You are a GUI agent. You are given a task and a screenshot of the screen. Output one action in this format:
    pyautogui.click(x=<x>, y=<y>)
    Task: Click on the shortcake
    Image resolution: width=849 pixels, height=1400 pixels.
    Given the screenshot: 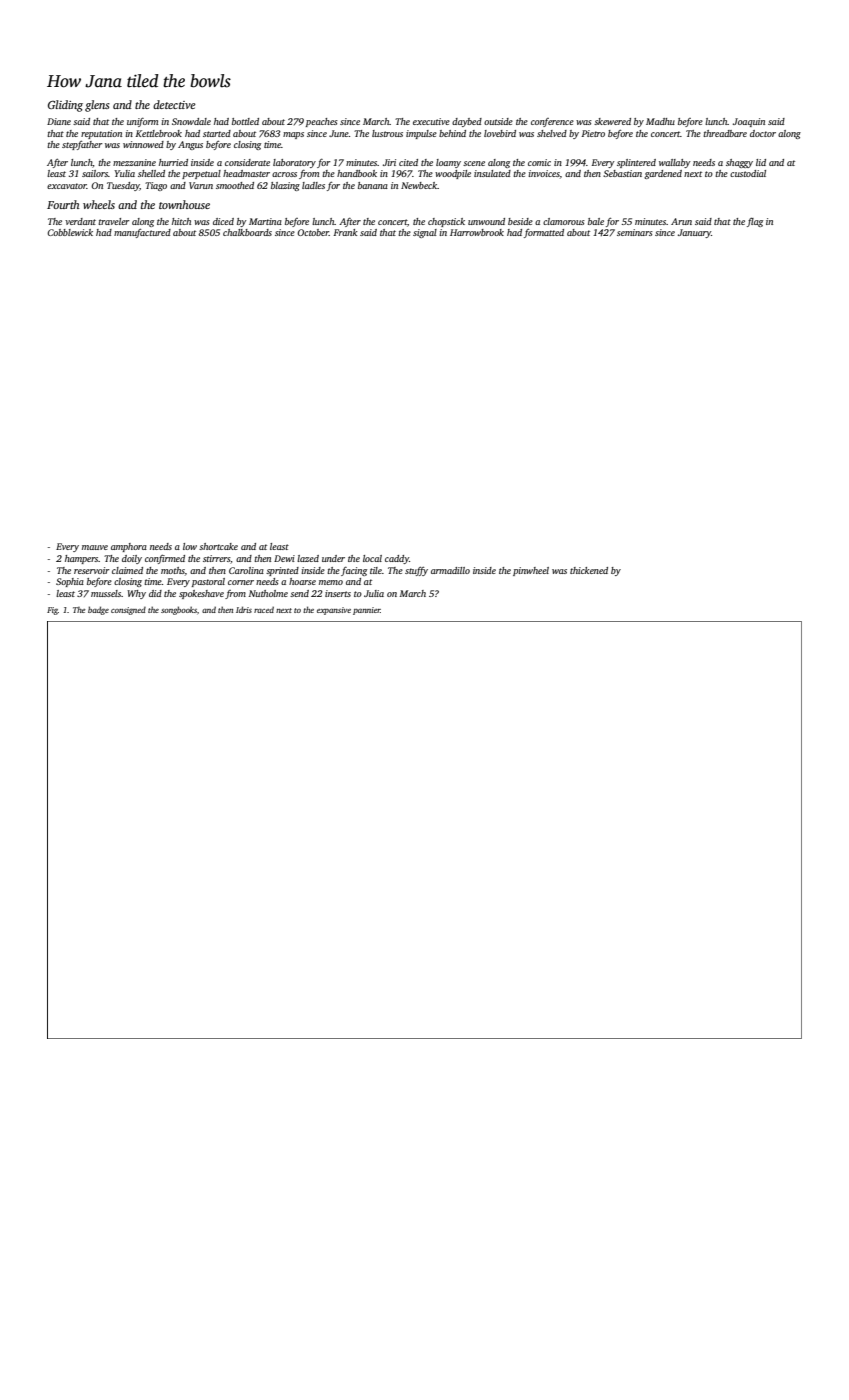 What is the action you would take?
    pyautogui.click(x=218, y=546)
